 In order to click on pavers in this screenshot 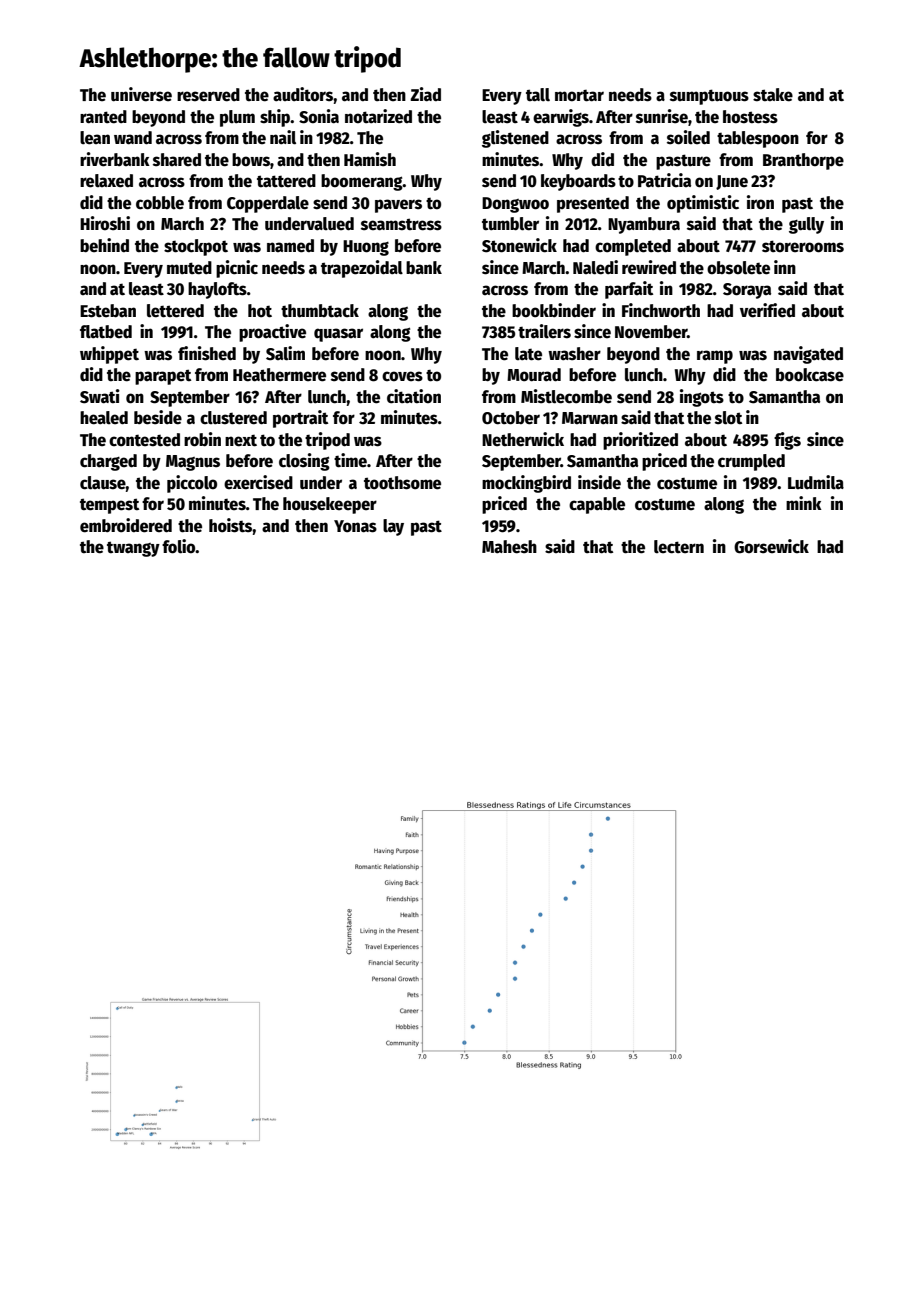, I will do `click(398, 206)`.
